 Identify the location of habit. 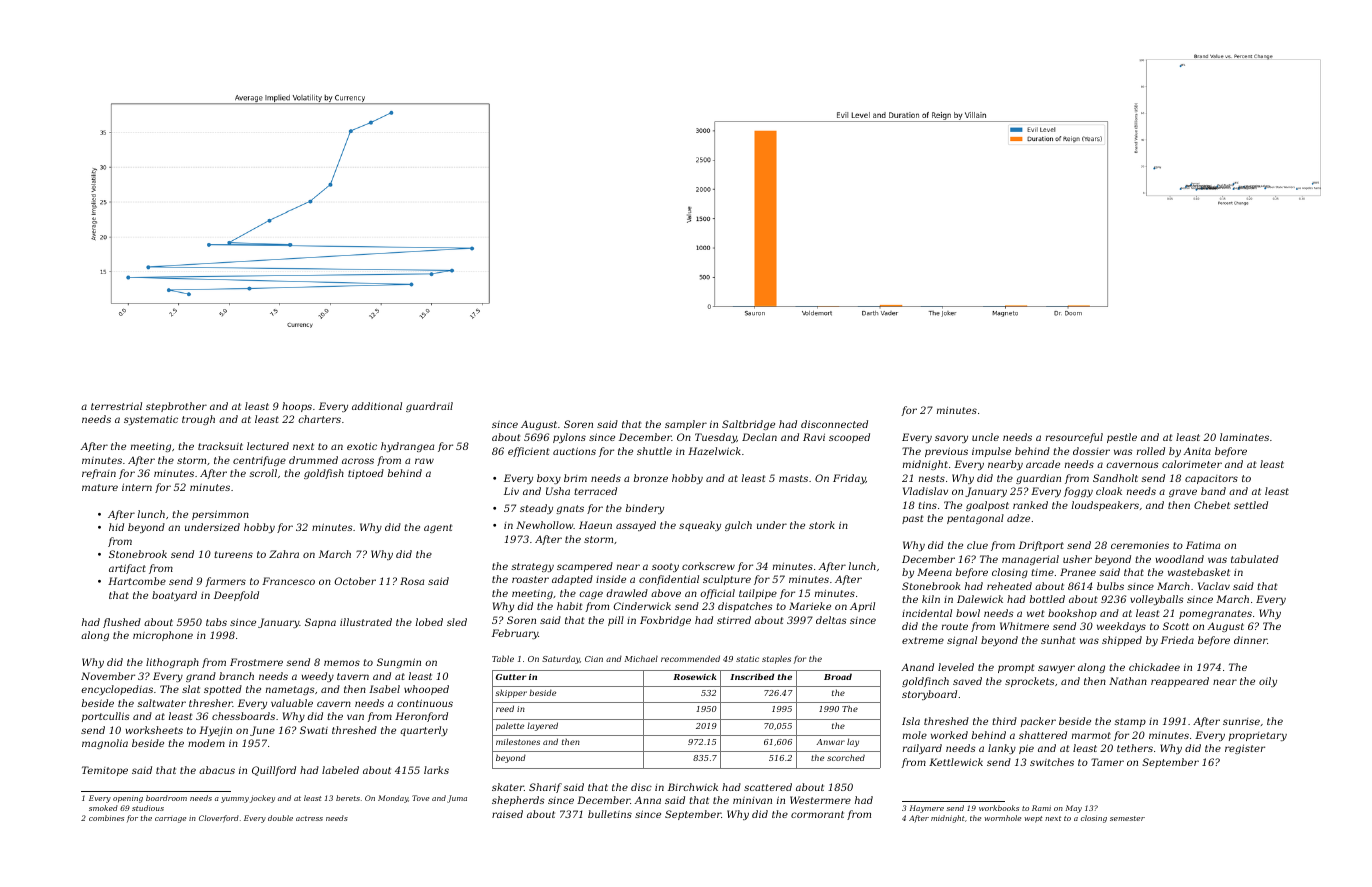
(569, 606).
